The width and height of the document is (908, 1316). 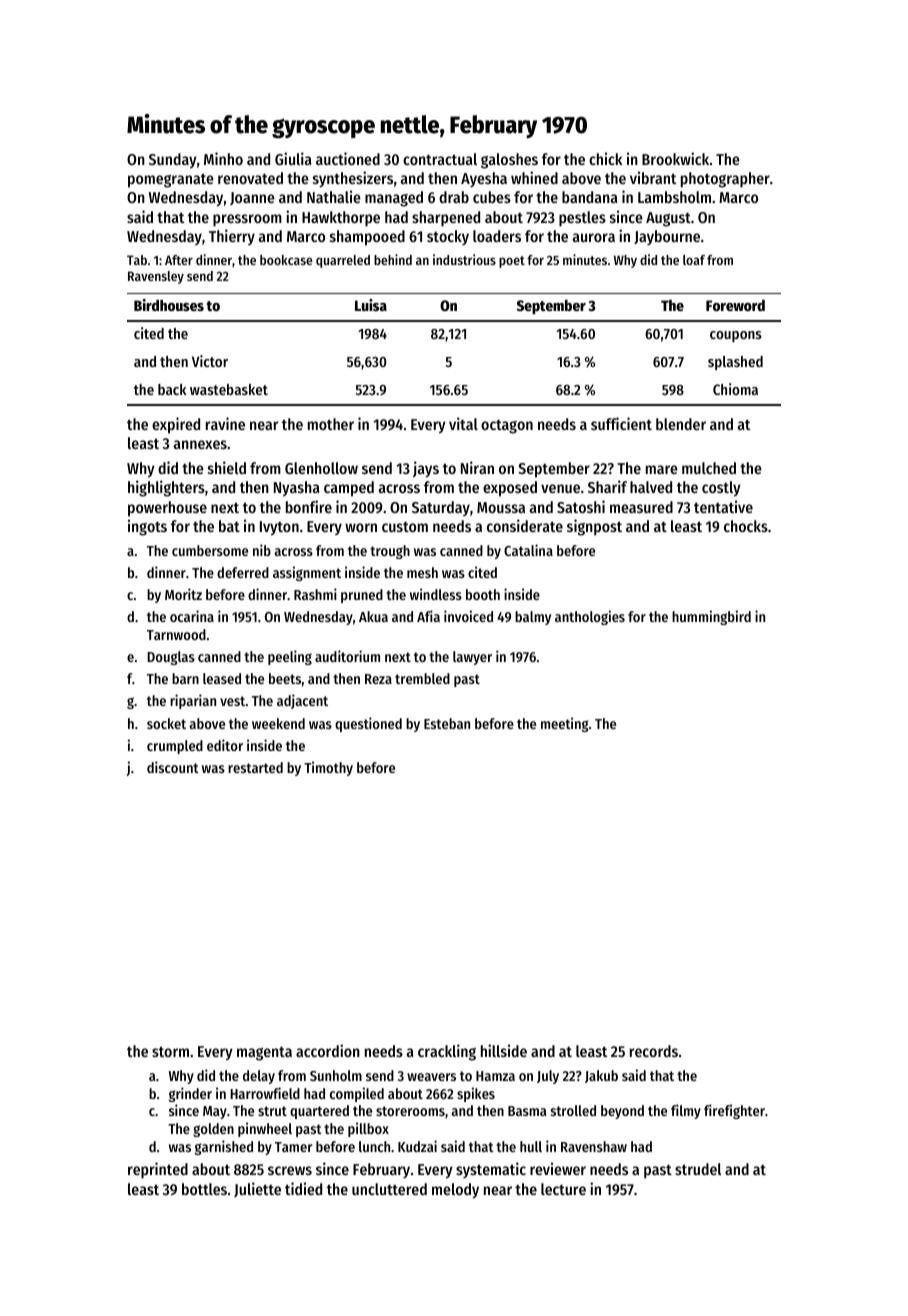 What do you see at coordinates (341, 219) in the document?
I see `Hawkthorpe` at bounding box center [341, 219].
